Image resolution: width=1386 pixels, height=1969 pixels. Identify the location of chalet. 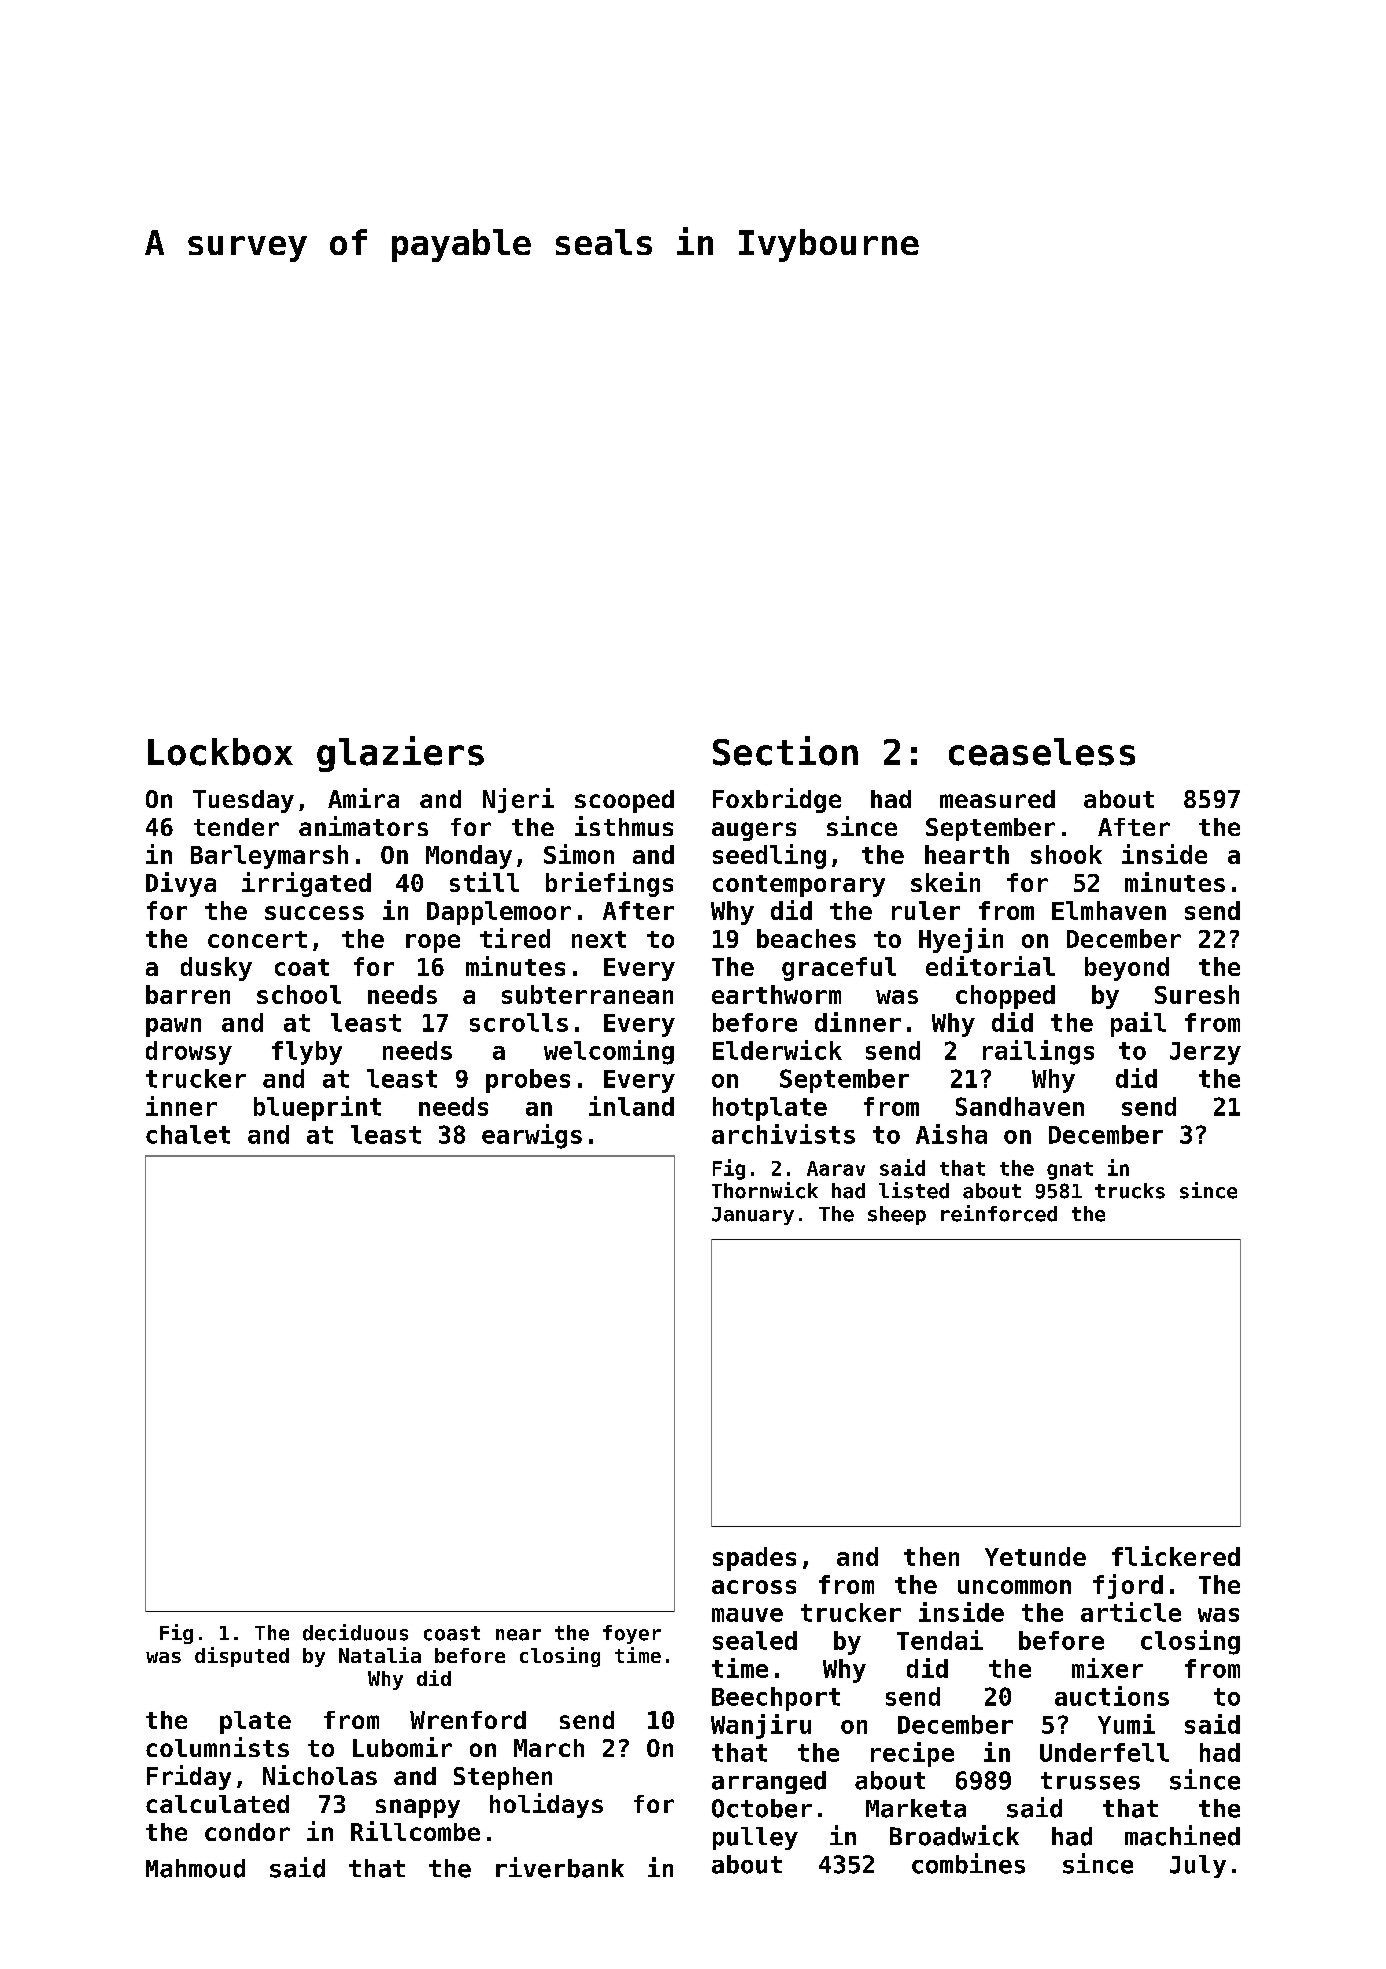
(188, 1134).
